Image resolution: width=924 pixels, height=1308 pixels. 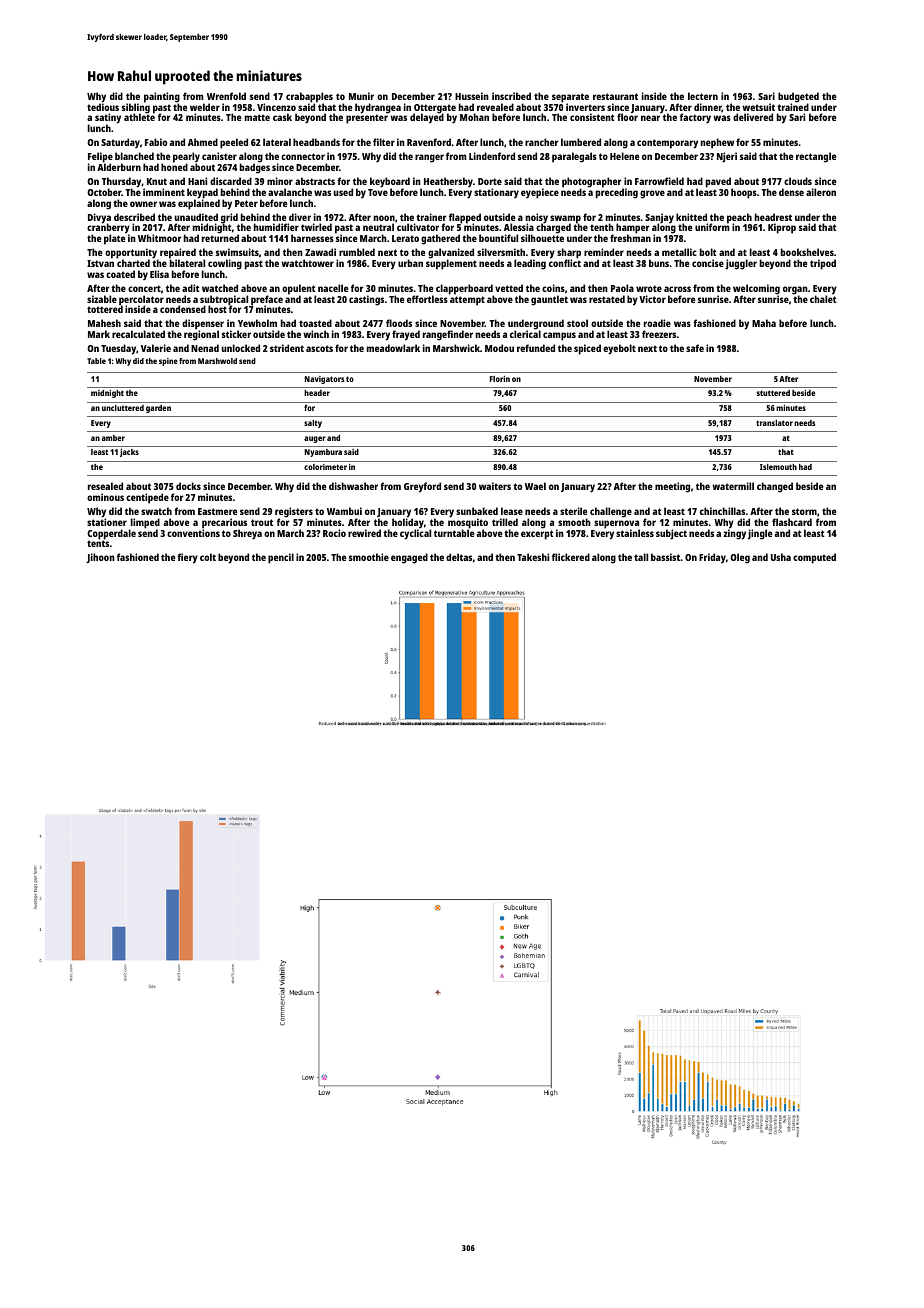 I want to click on budgeted, so click(x=798, y=97).
